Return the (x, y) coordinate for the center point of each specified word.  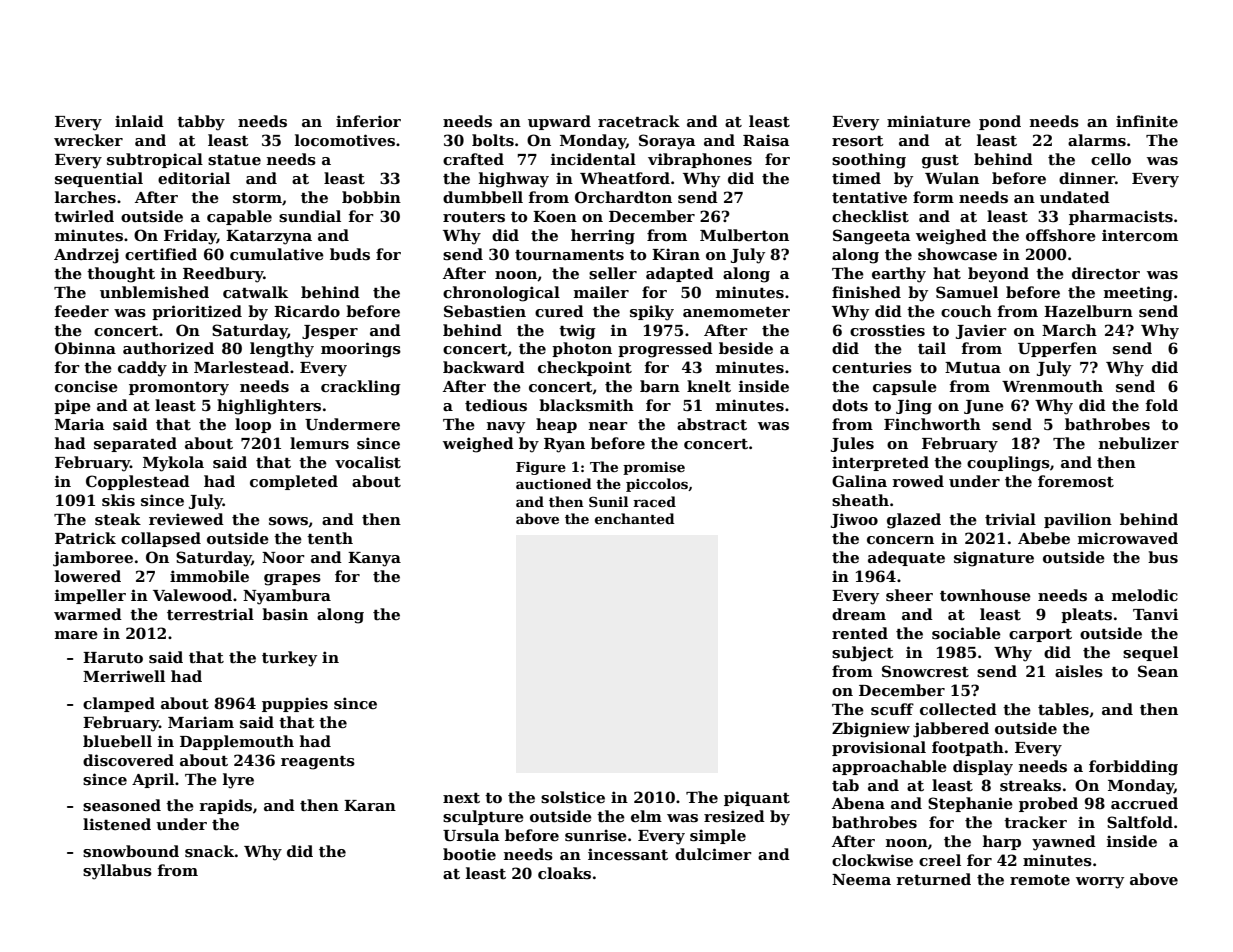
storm (257, 198)
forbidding (1133, 768)
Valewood (192, 595)
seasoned (122, 805)
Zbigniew (871, 730)
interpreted (880, 463)
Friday (190, 237)
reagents (318, 763)
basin (285, 614)
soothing (869, 161)
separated (135, 444)
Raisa (766, 140)
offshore (1061, 235)
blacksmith (586, 405)
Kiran (676, 254)
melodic (1145, 595)
